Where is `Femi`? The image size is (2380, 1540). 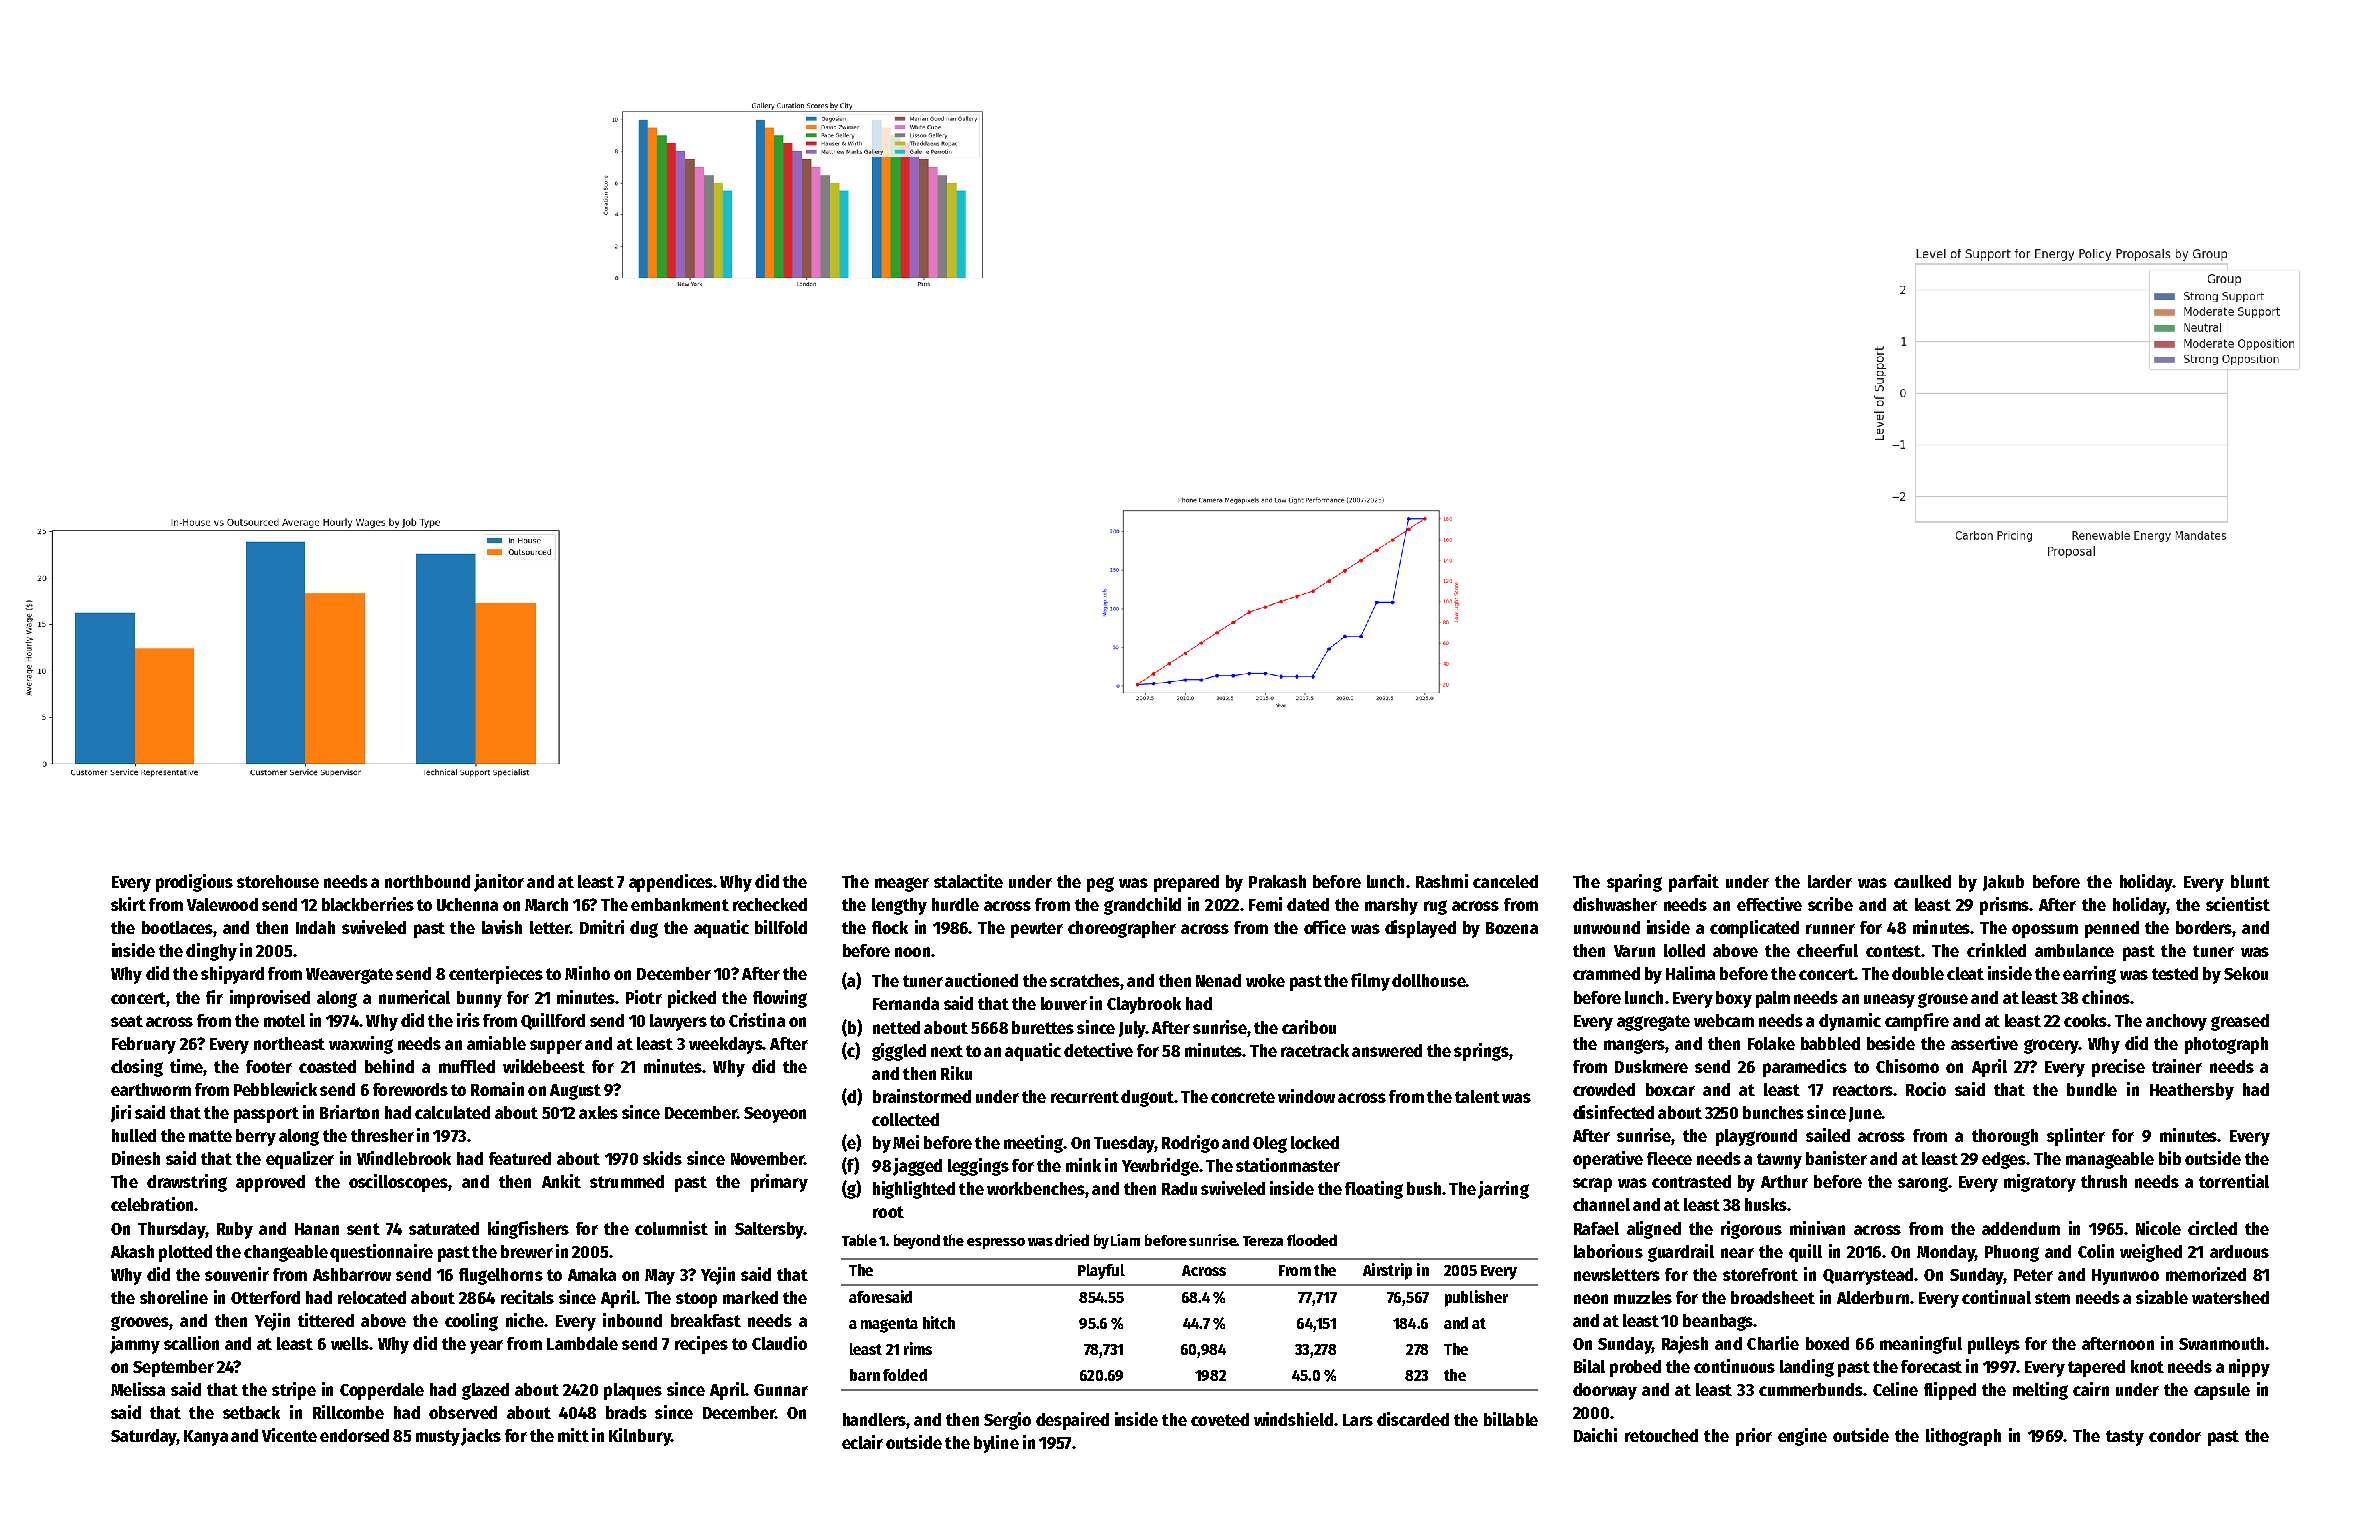 Femi is located at coordinates (1265, 904).
